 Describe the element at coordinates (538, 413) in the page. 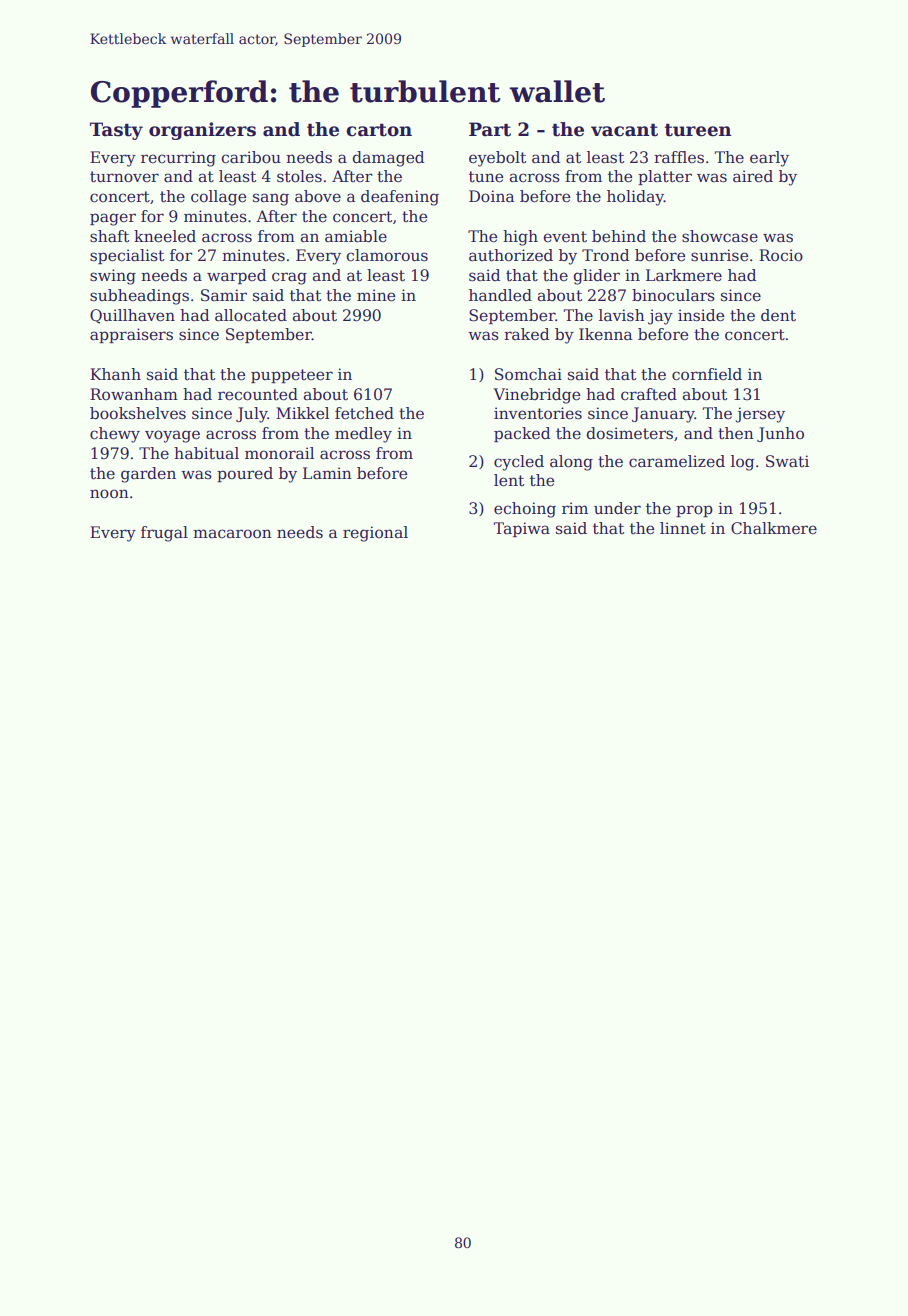

I see `inventories` at that location.
